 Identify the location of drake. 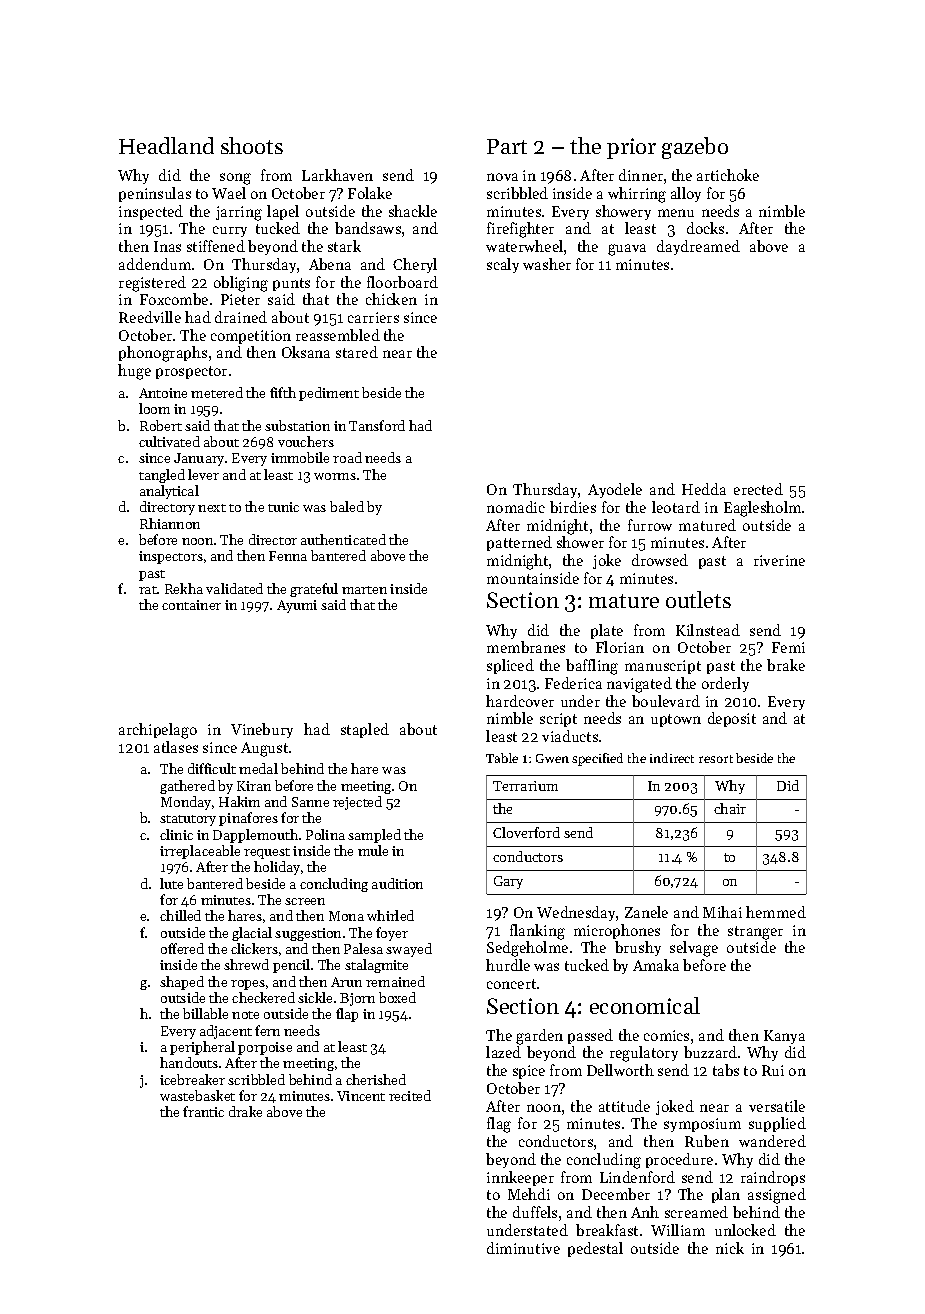
(245, 1111).
